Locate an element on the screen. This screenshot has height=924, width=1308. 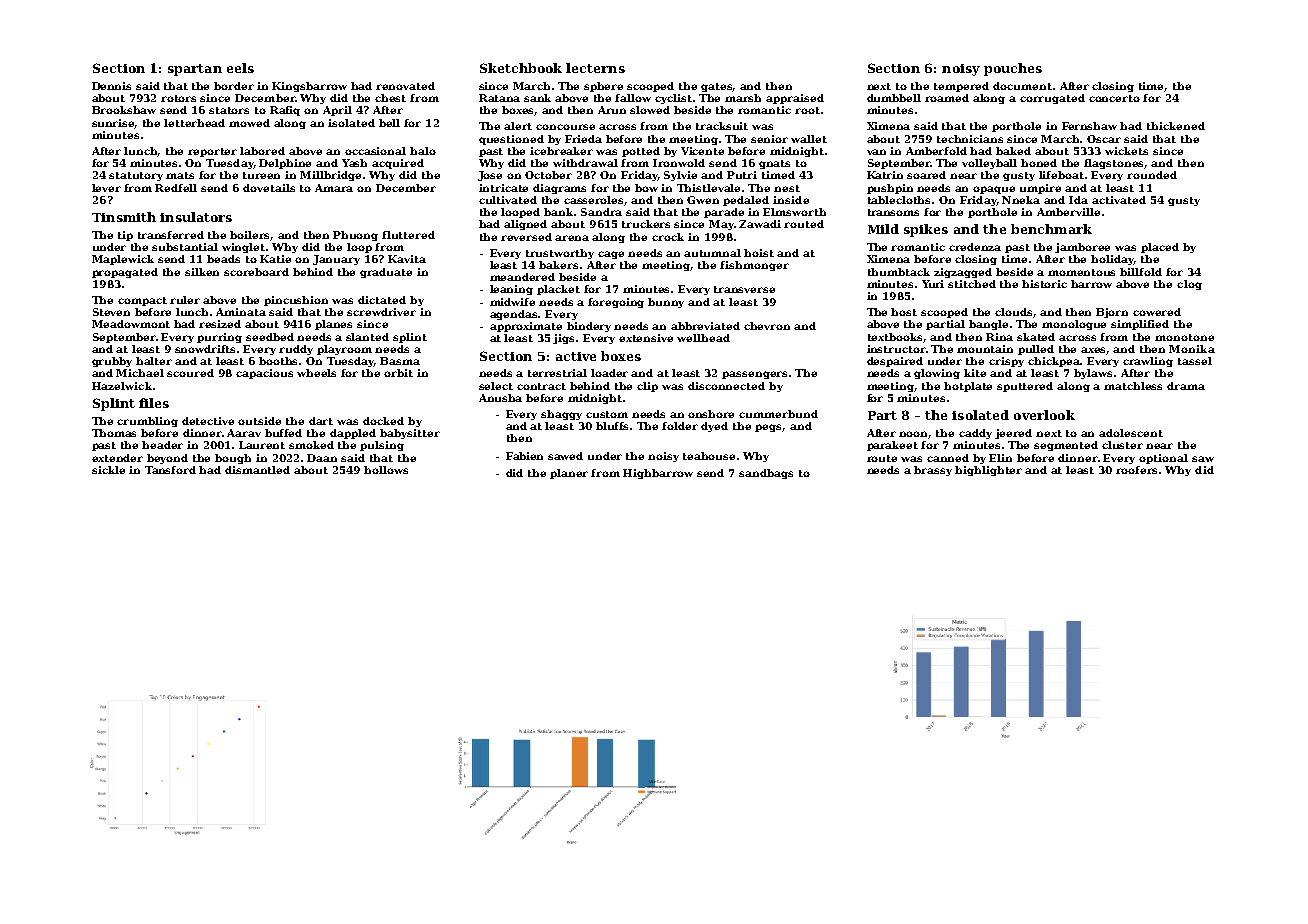
Thistlevale is located at coordinates (708, 188).
